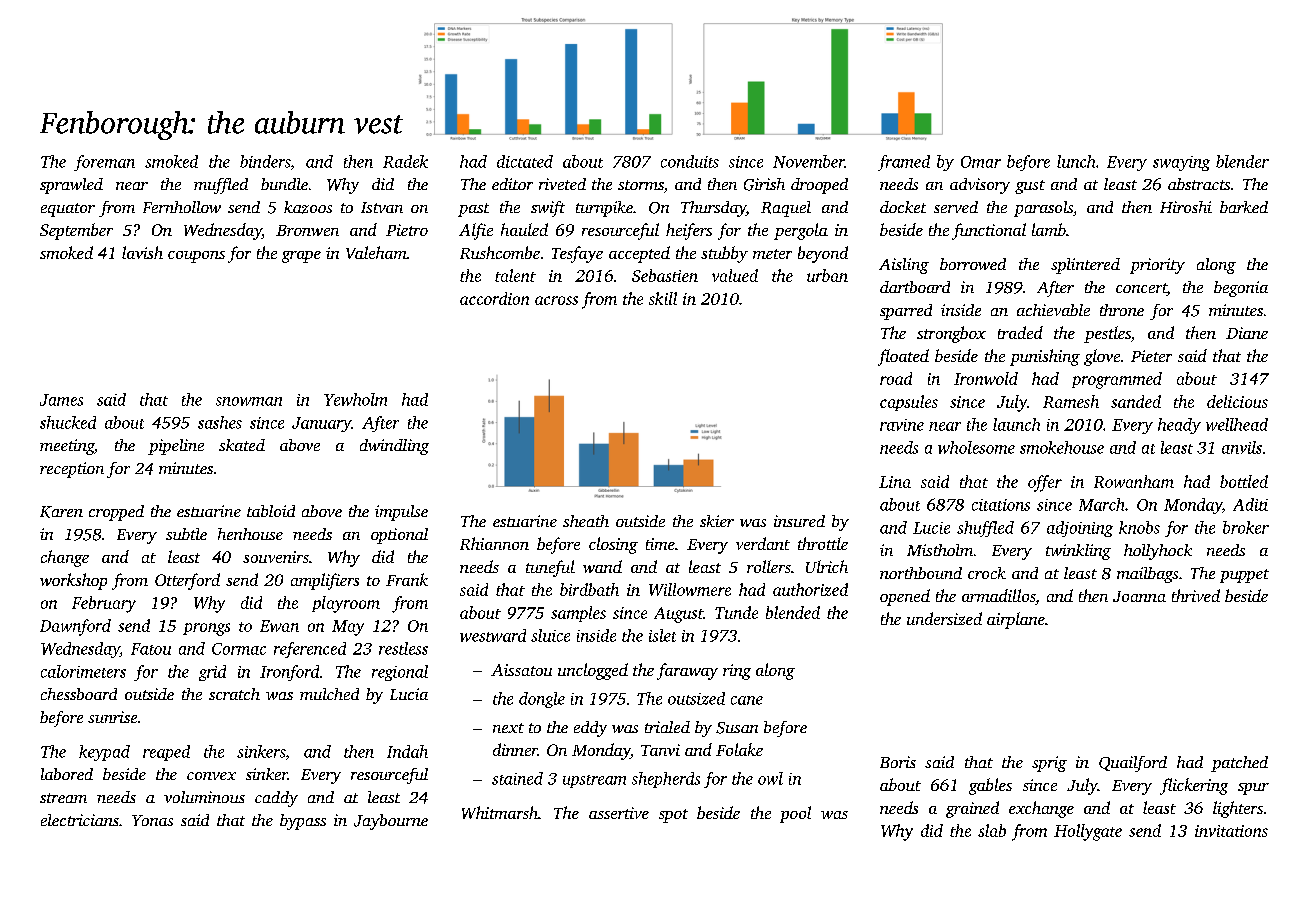  Describe the element at coordinates (1158, 552) in the screenshot. I see `hollyhock` at that location.
